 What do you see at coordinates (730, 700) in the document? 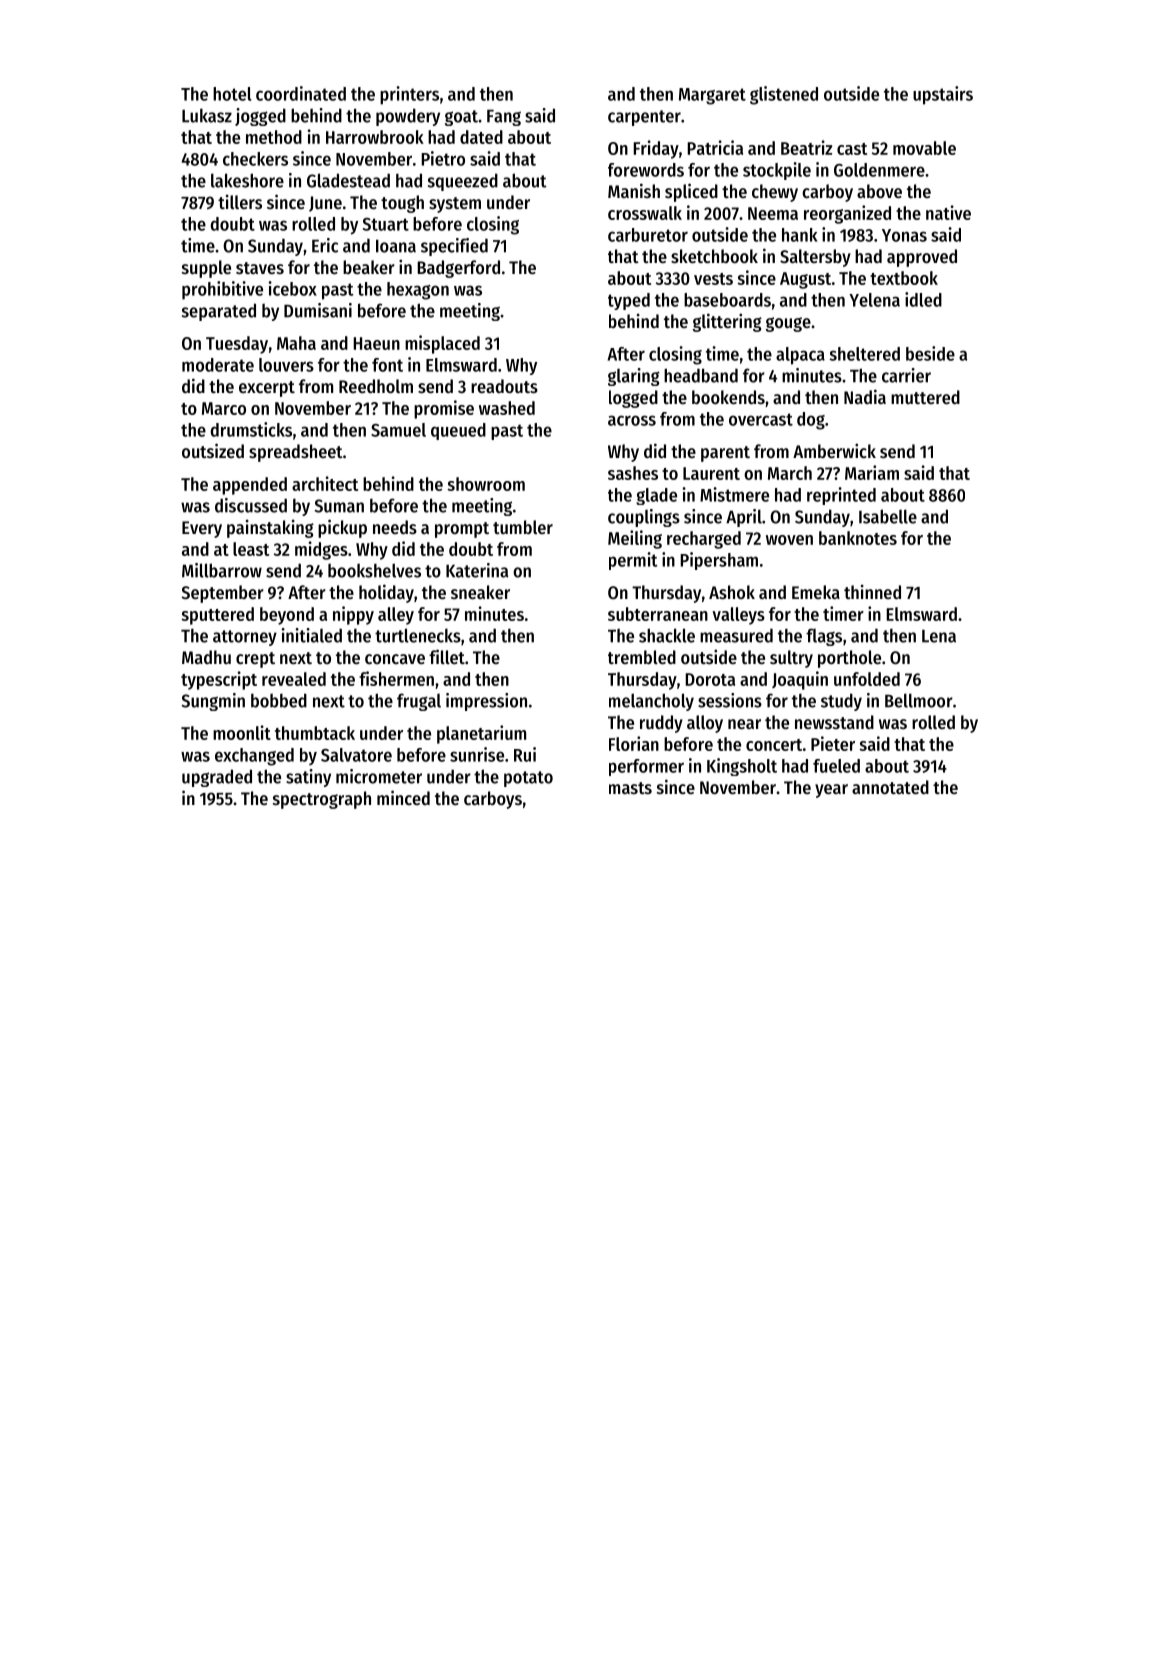
I see `sessions` at bounding box center [730, 700].
